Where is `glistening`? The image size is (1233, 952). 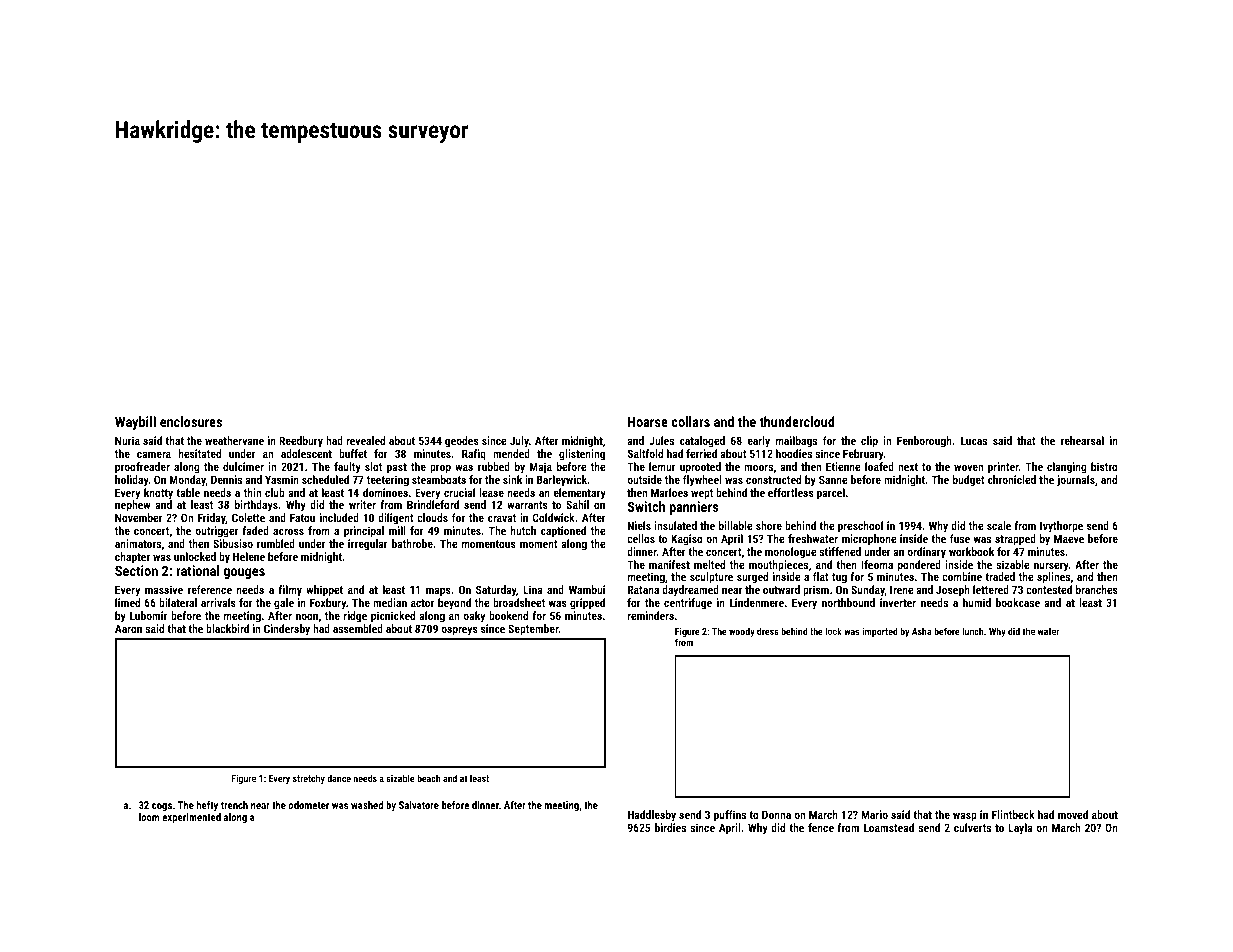 glistening is located at coordinates (582, 455).
